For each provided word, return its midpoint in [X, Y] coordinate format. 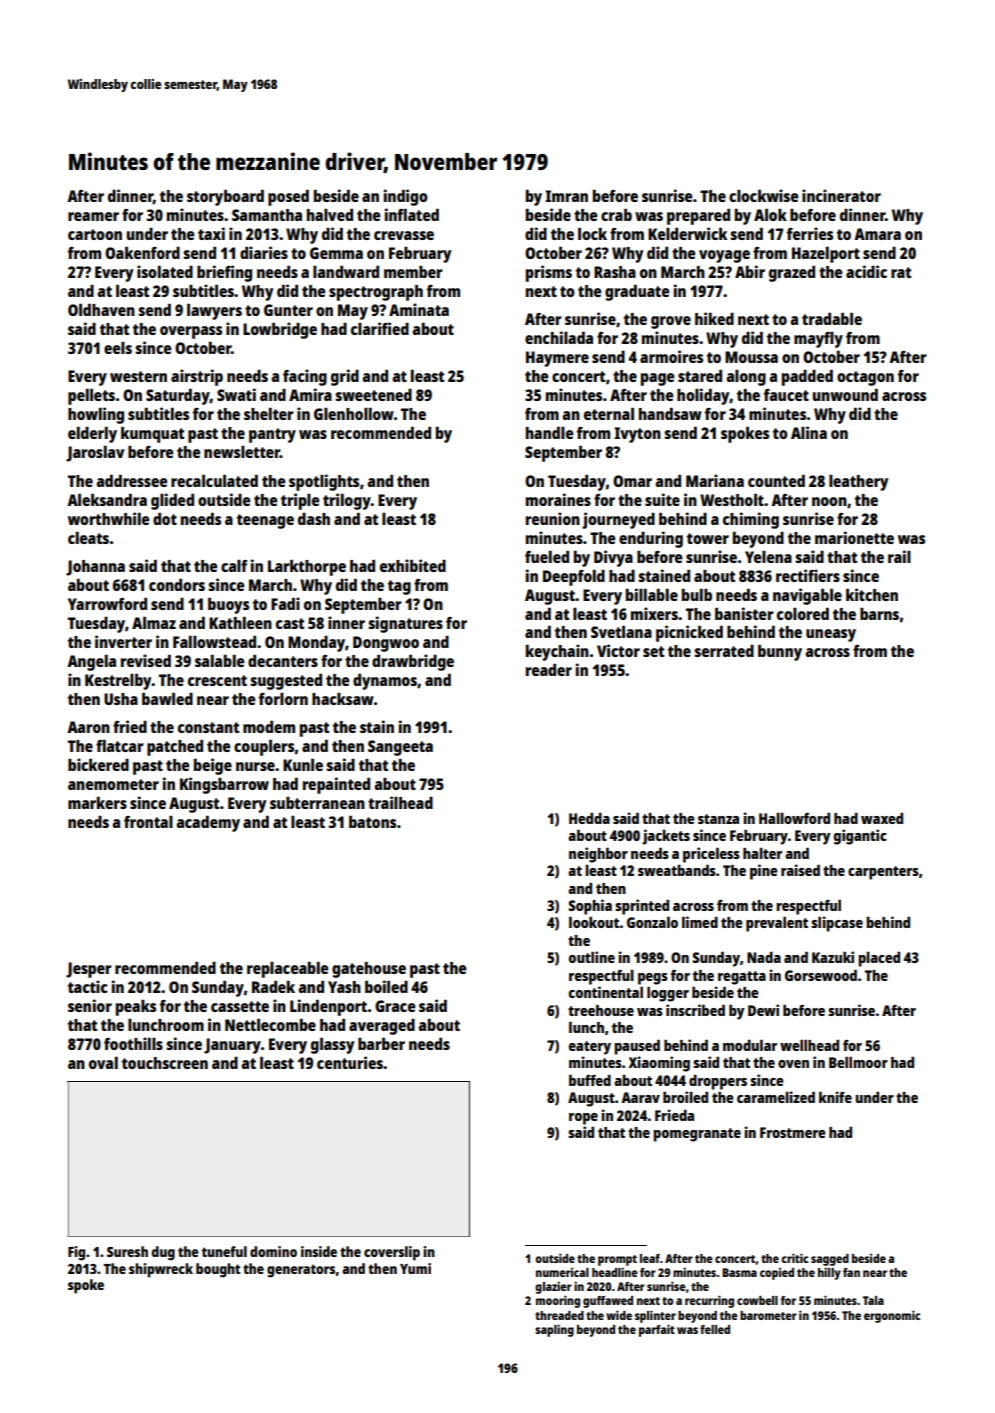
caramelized [776, 1097]
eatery [590, 1048]
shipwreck [161, 1270]
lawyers [214, 311]
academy [208, 823]
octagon [865, 378]
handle [550, 432]
